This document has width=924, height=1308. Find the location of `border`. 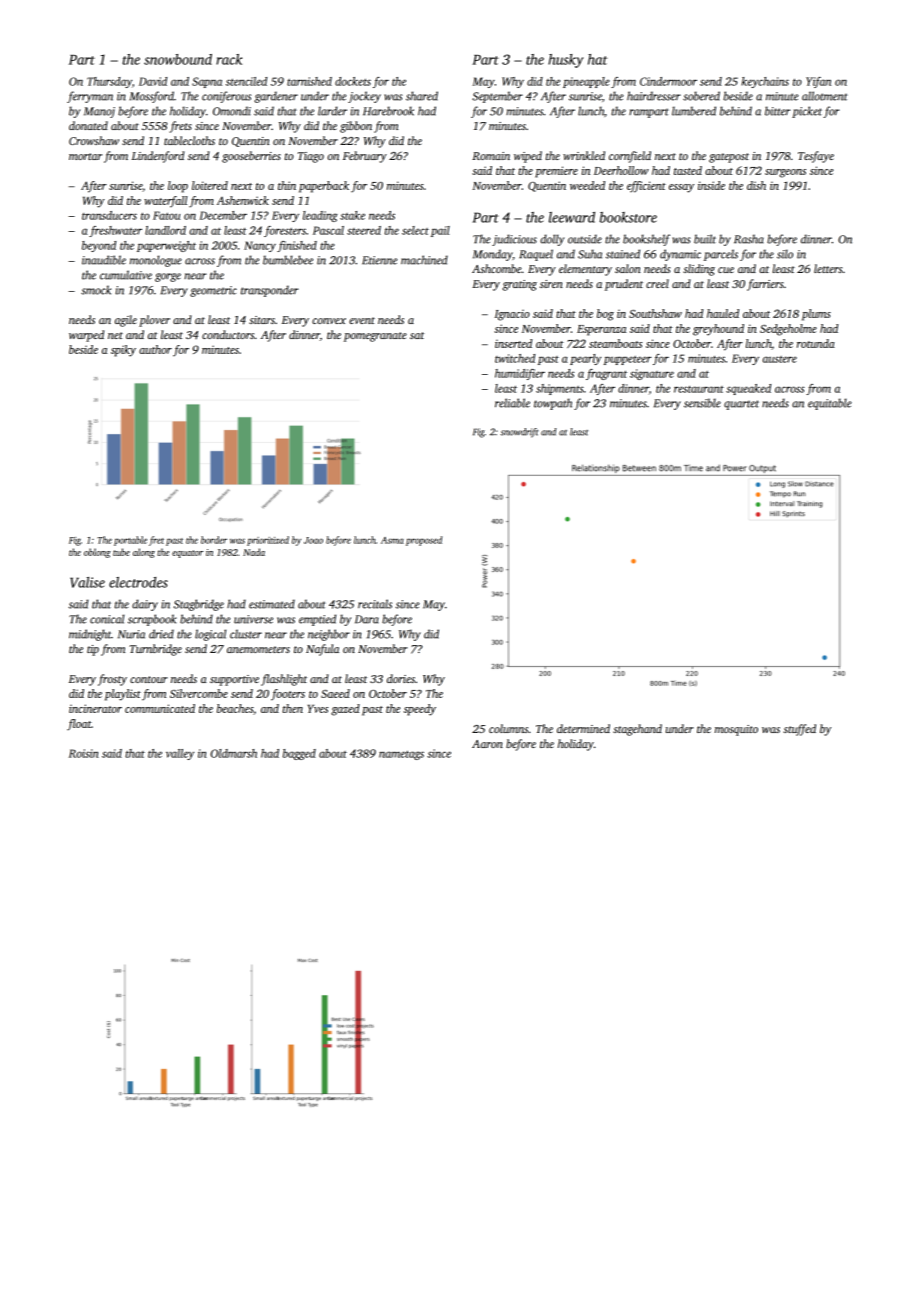

border is located at coordinates (214, 540).
